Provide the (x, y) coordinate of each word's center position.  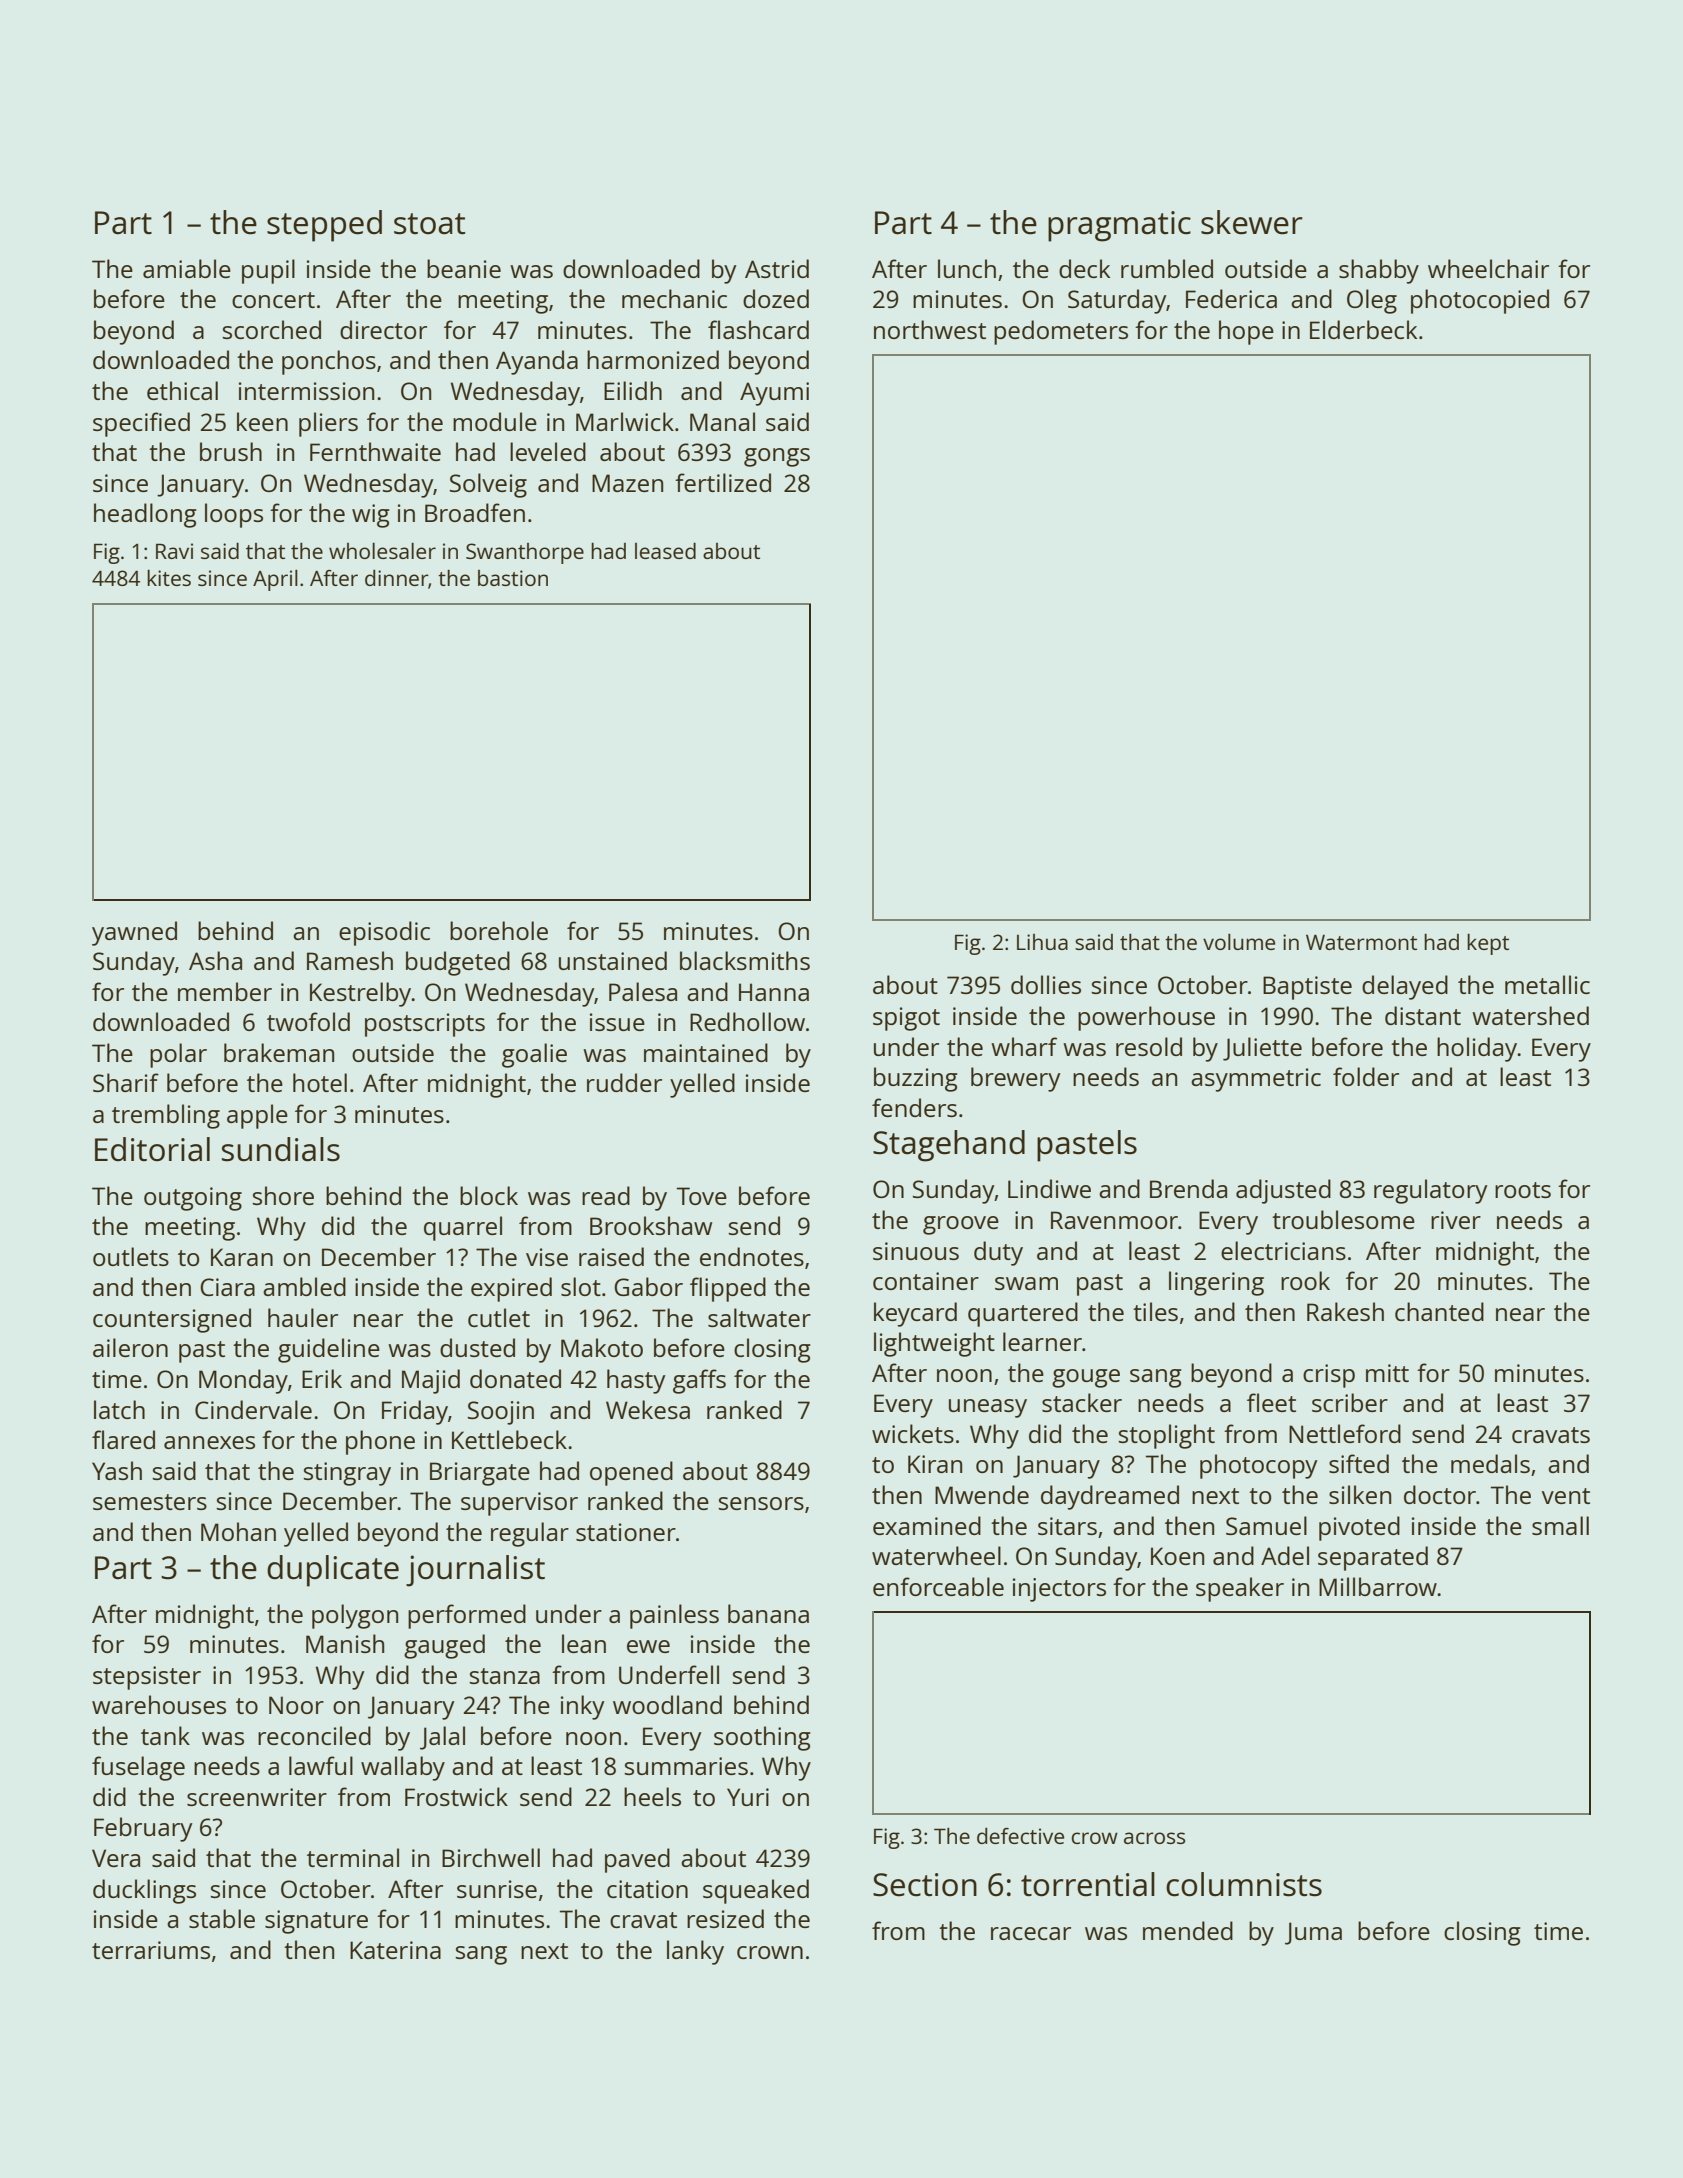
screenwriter (257, 1797)
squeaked (756, 1891)
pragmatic (1119, 226)
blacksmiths (745, 960)
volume (1239, 942)
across (1154, 1838)
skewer (1252, 222)
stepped (324, 226)
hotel (320, 1082)
